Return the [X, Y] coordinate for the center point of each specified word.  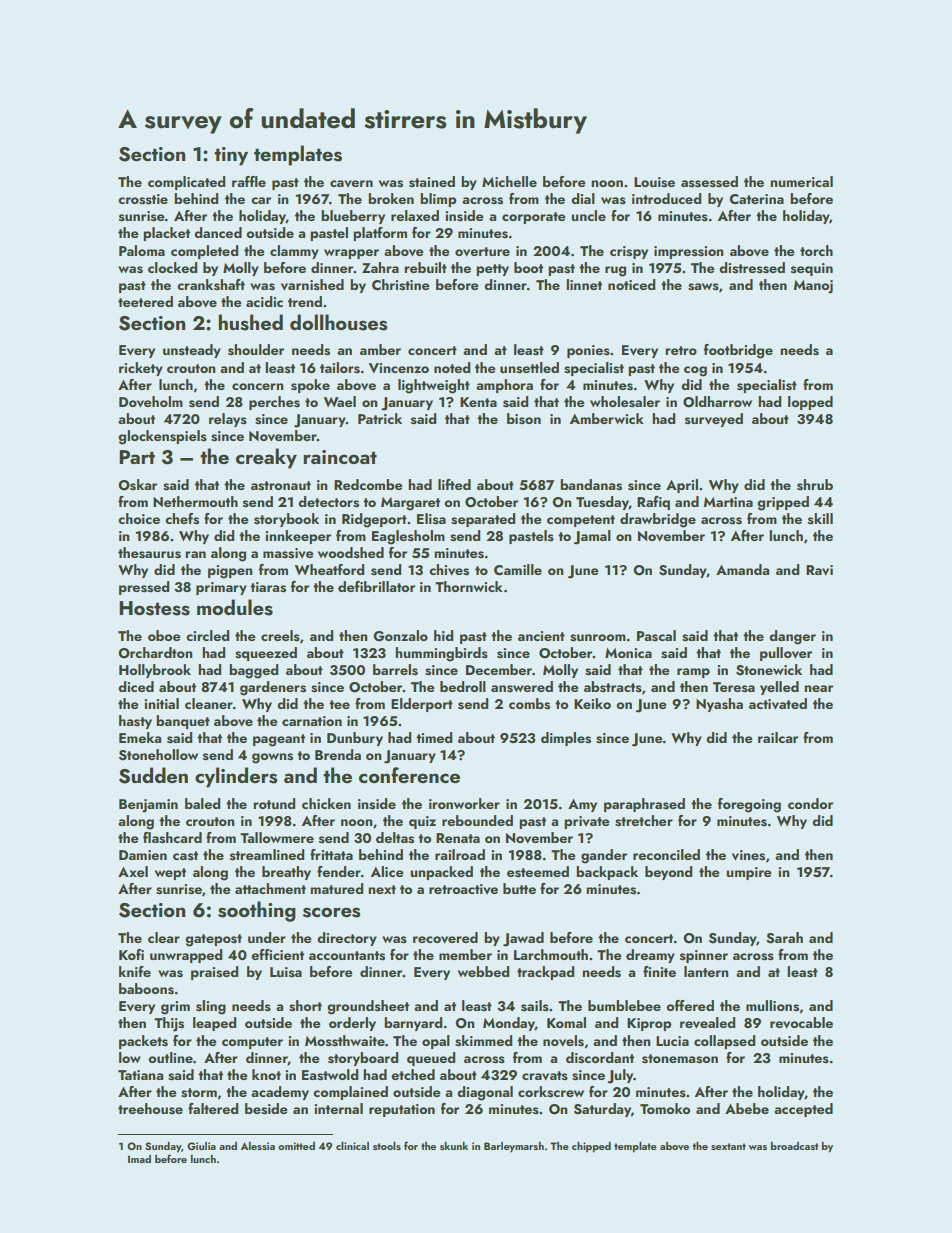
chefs [182, 519]
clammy [294, 252]
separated [483, 520]
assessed [709, 182]
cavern [351, 183]
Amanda [742, 569]
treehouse [150, 1109]
